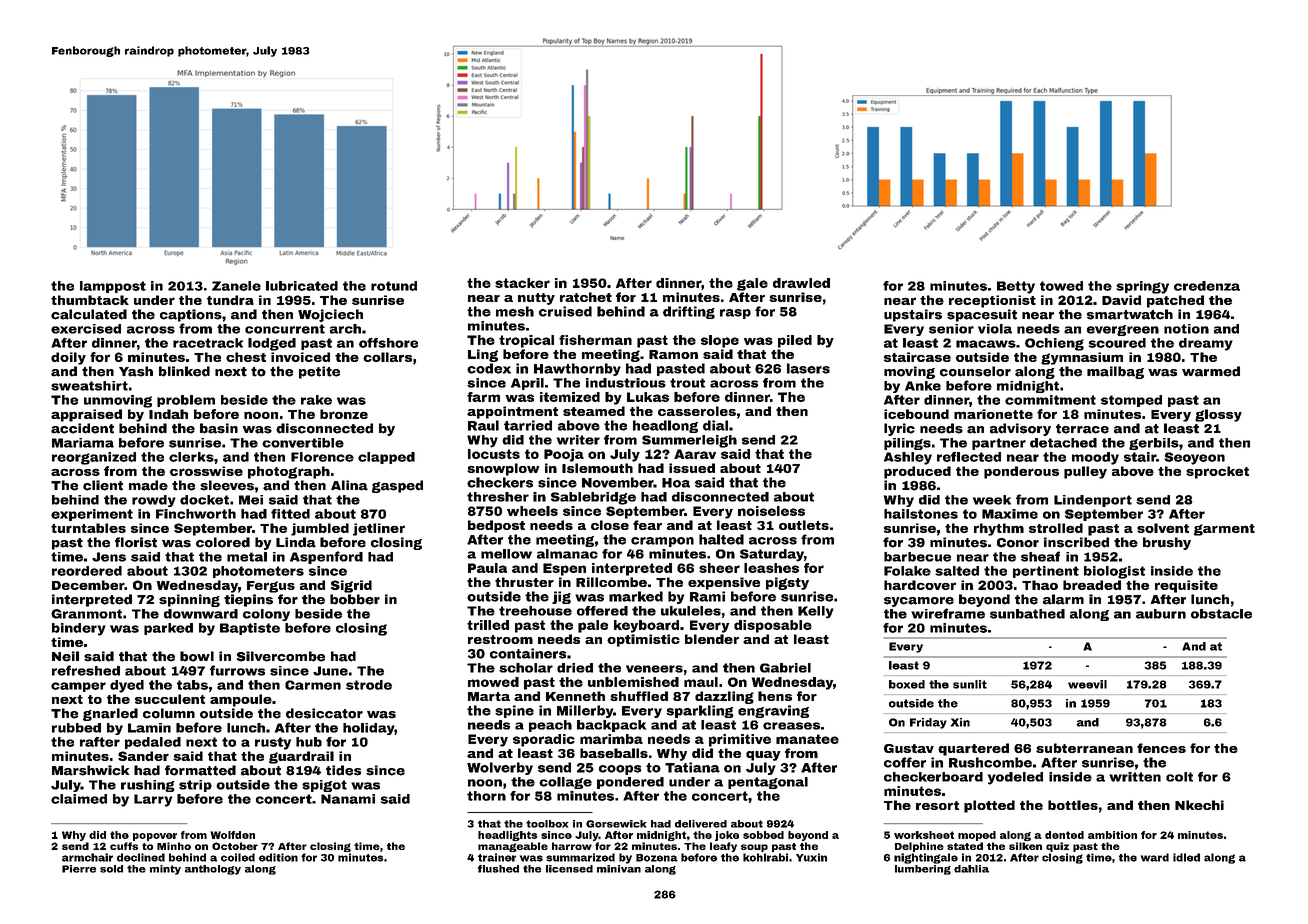  I want to click on client, so click(103, 485).
